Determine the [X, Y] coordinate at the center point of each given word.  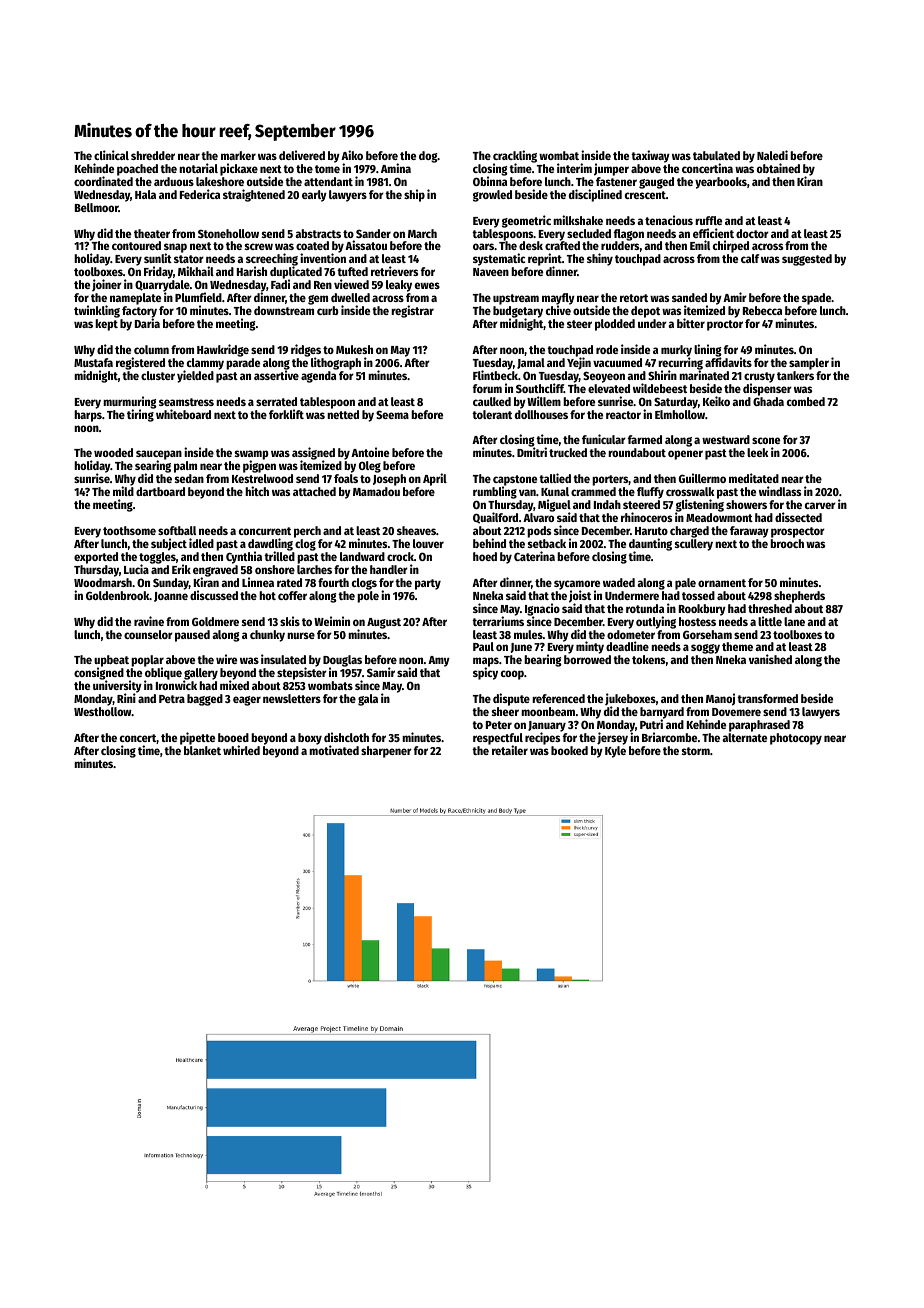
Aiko [352, 155]
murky [676, 351]
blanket [202, 750]
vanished [770, 659]
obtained [778, 168]
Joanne [171, 597]
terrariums [498, 621]
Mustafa [93, 362]
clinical [111, 155]
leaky [399, 286]
